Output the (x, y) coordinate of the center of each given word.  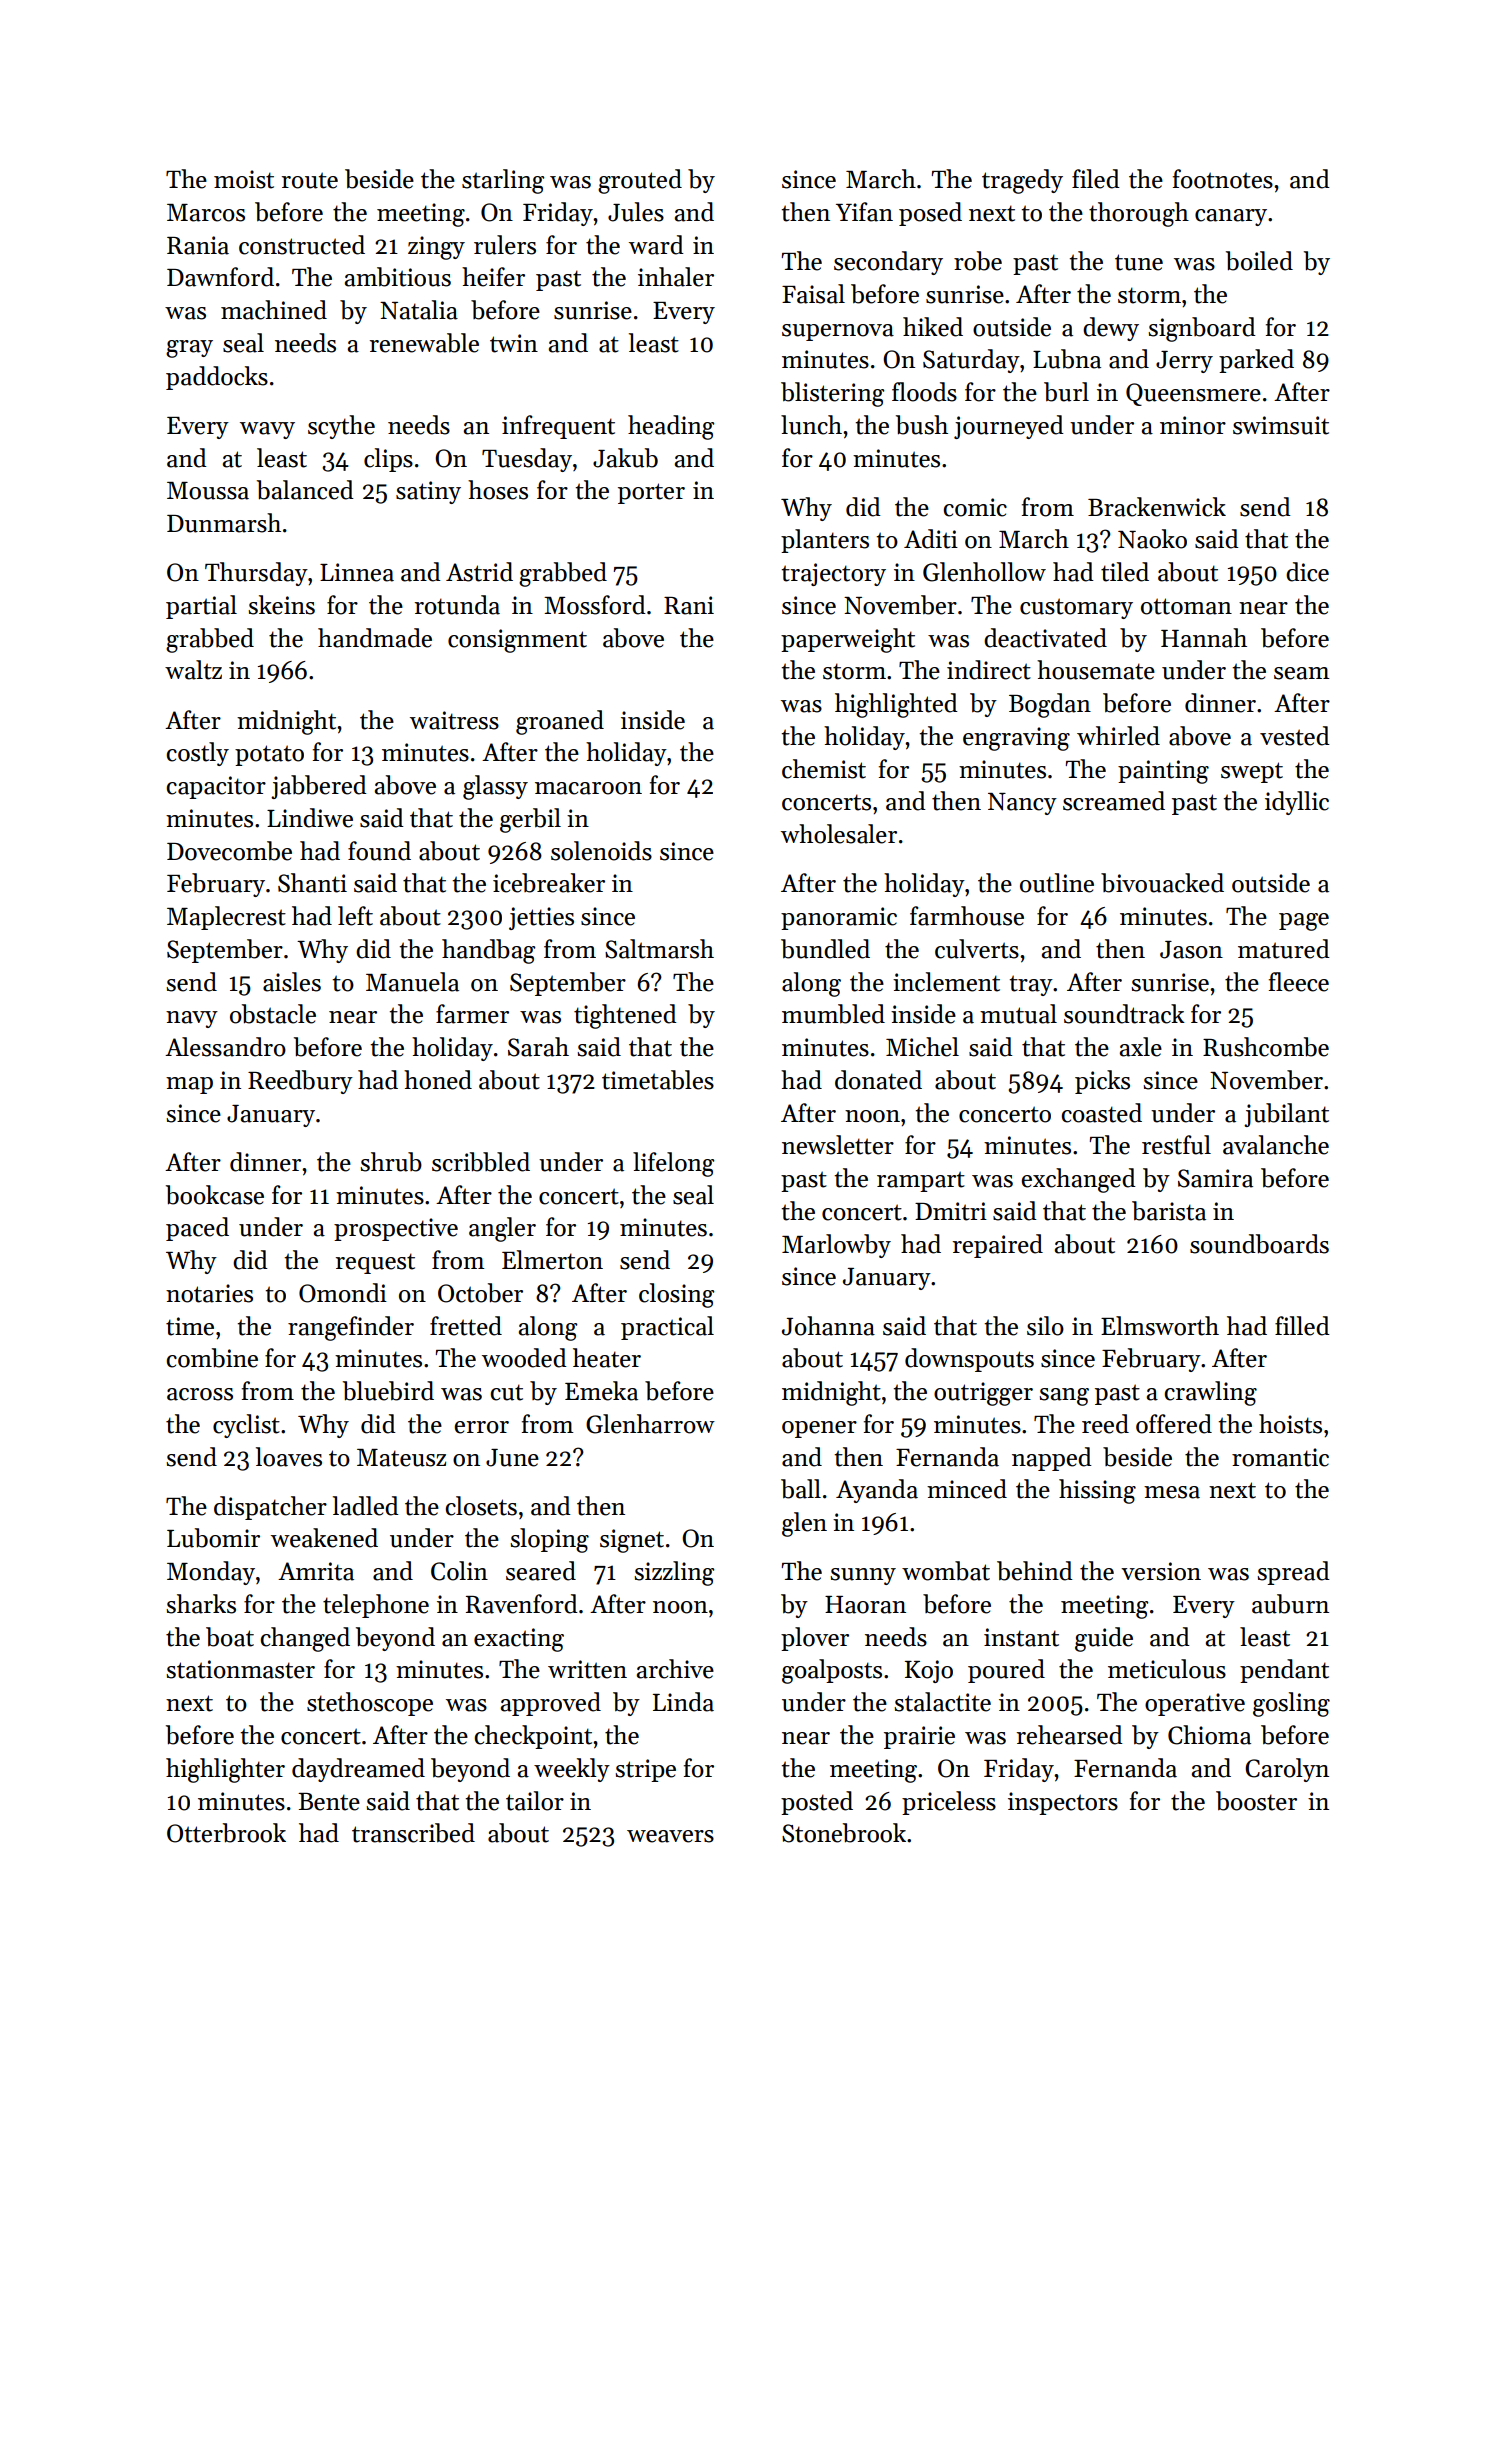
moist (244, 179)
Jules (636, 212)
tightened (625, 1016)
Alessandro (225, 1047)
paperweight (848, 640)
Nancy (1022, 804)
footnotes (1223, 179)
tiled (1125, 572)
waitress (454, 720)
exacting (519, 1640)
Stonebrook (844, 1833)
